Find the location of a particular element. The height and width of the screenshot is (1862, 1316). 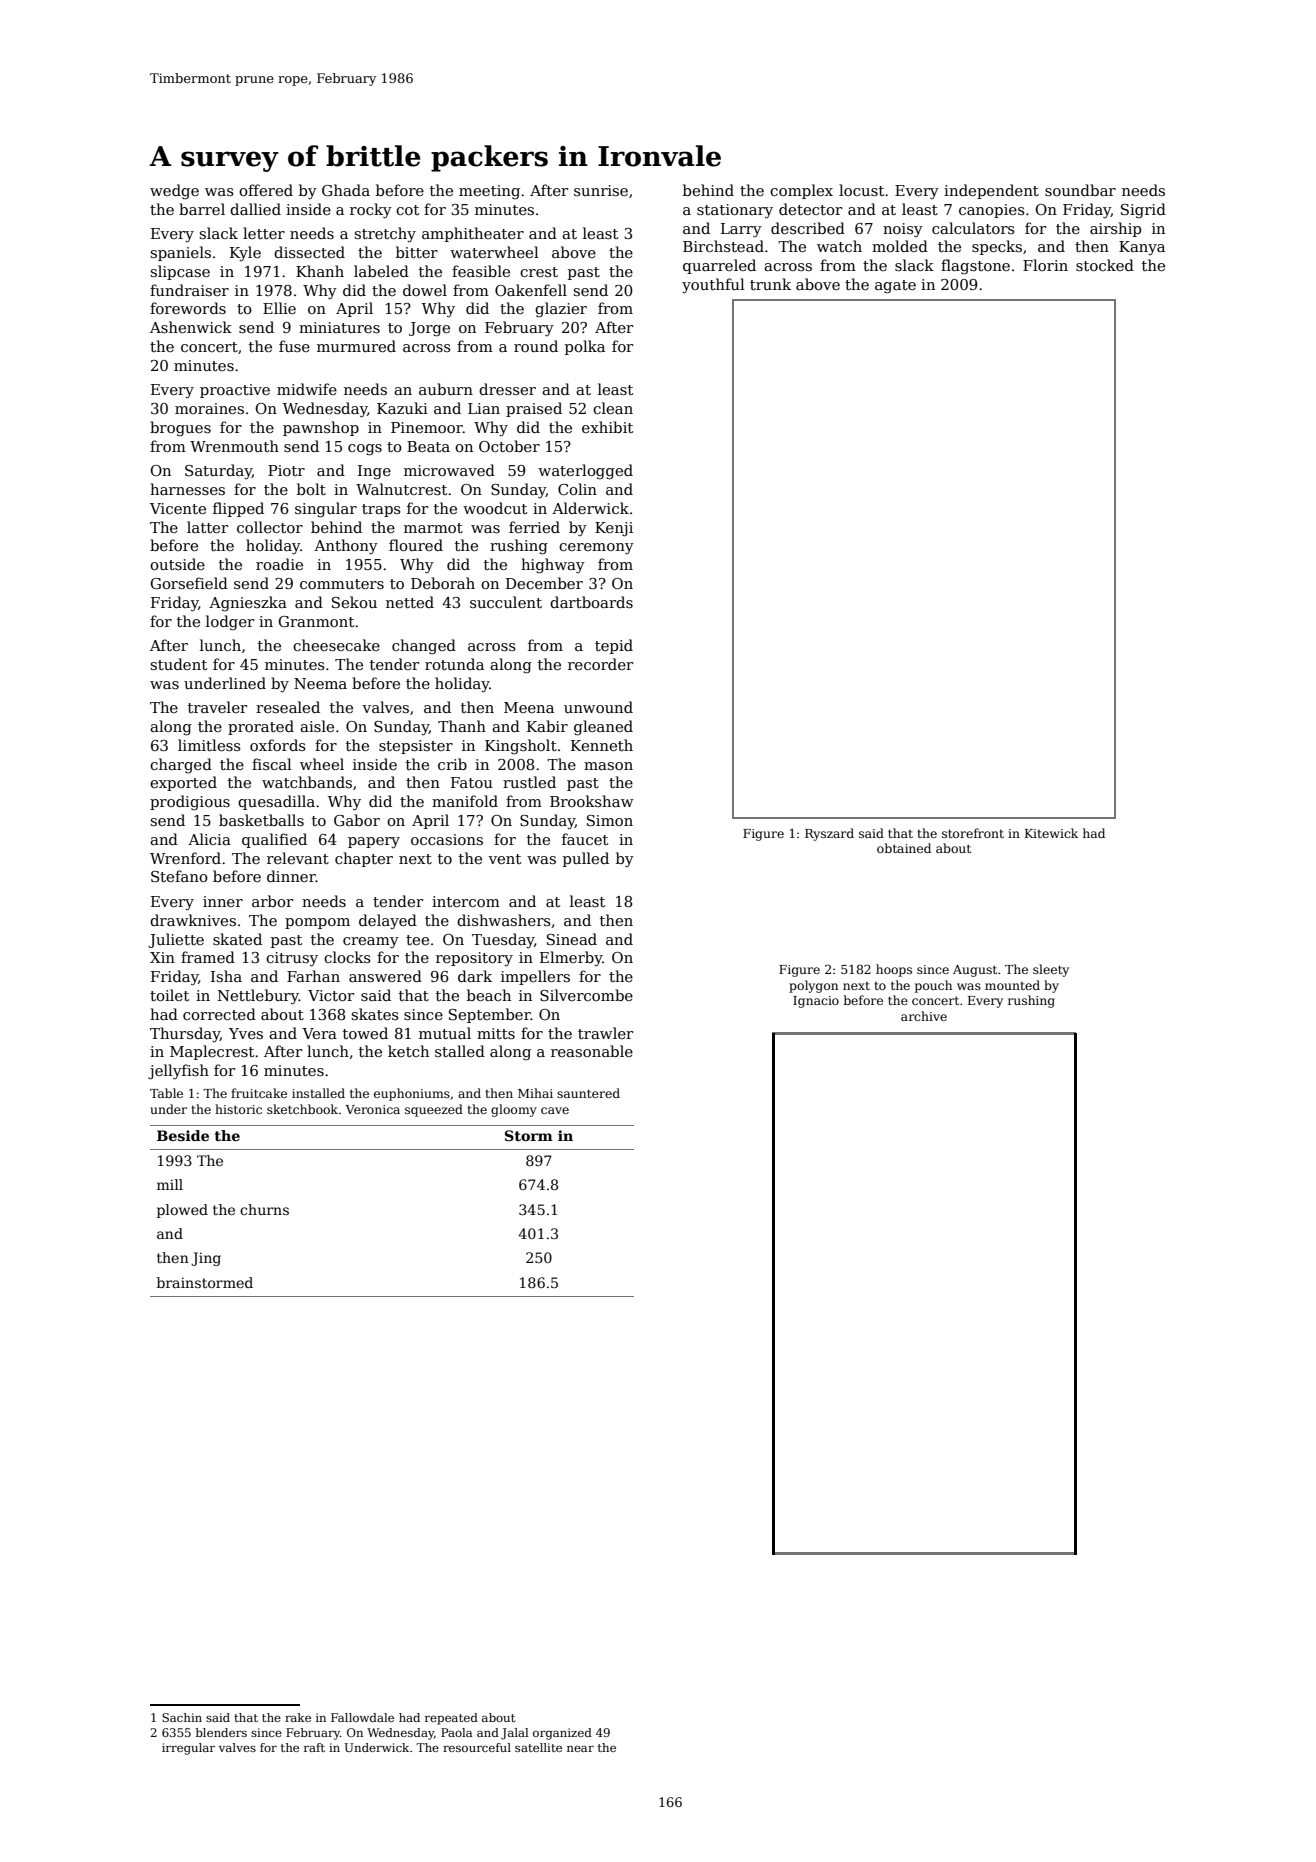

woodcut is located at coordinates (495, 508).
